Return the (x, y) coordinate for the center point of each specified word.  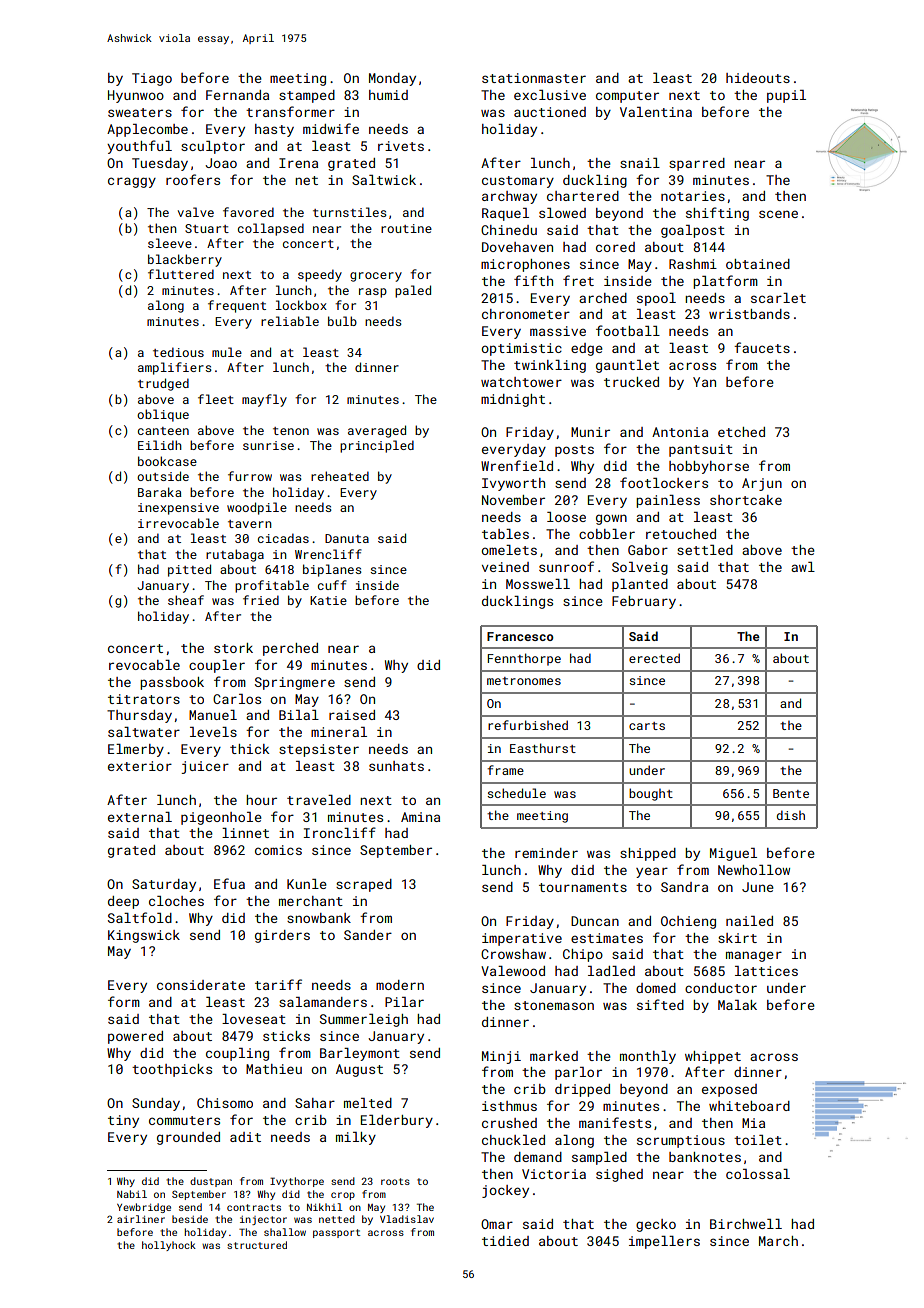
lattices (766, 971)
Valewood (513, 971)
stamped (307, 96)
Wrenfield (517, 465)
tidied (505, 1241)
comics (278, 850)
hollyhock (169, 1246)
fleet (216, 399)
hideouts (758, 78)
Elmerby (136, 750)
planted (640, 585)
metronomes (524, 681)
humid (388, 95)
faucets (762, 347)
